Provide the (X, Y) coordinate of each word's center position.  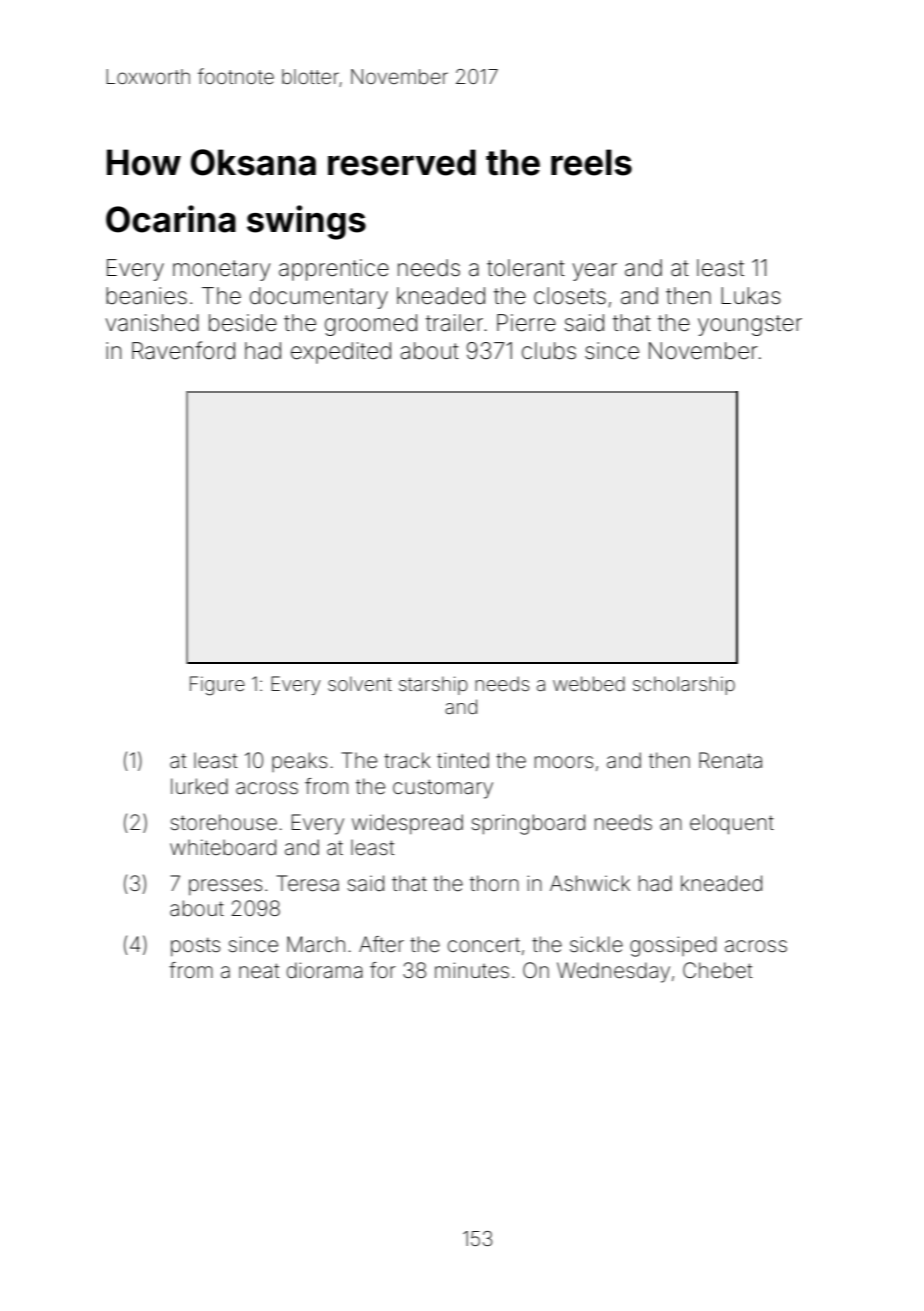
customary (443, 789)
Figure (217, 686)
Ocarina (171, 219)
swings (306, 222)
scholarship (684, 685)
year (595, 272)
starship (433, 685)
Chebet (718, 970)
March (316, 944)
